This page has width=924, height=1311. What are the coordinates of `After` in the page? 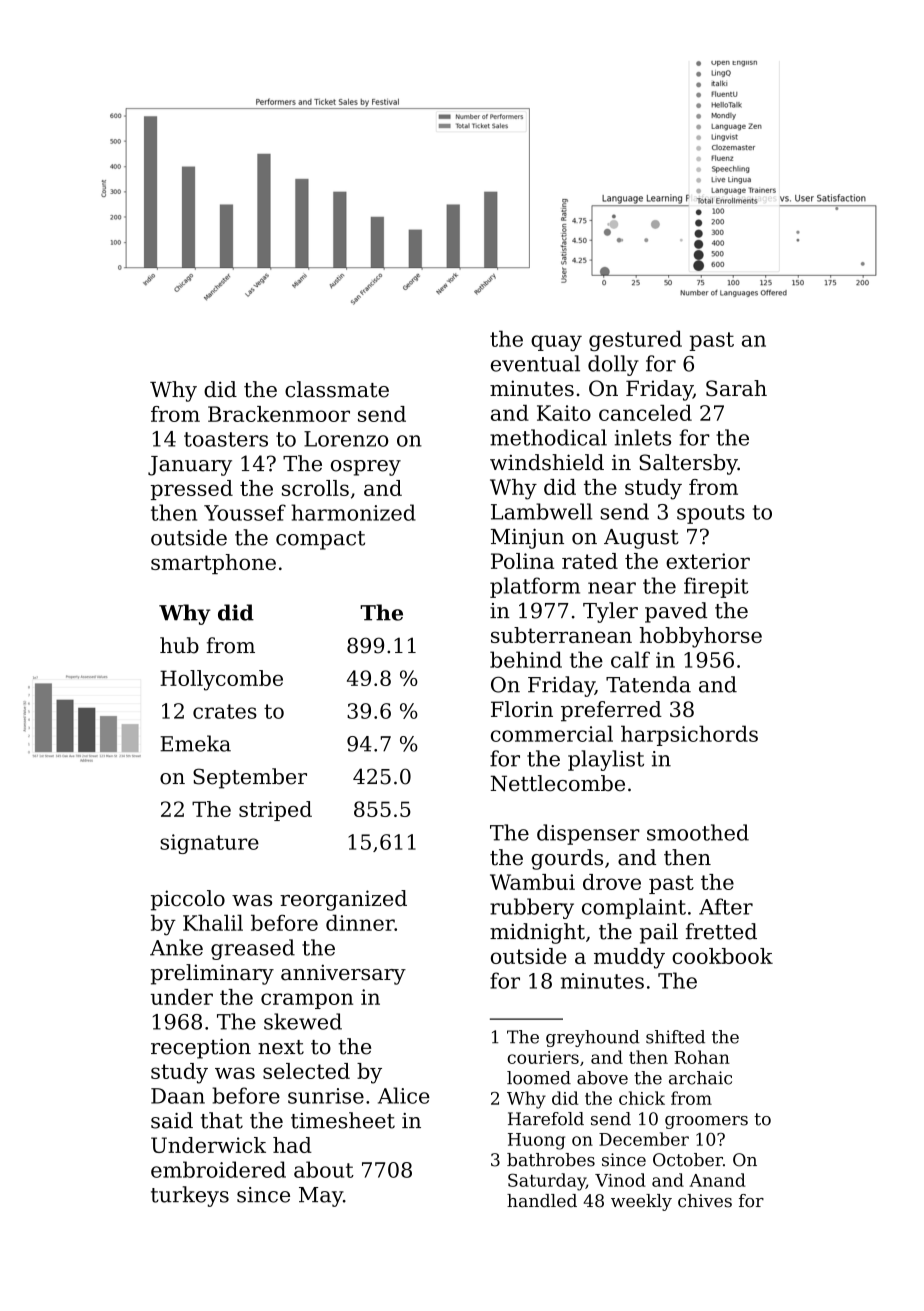 It's located at (726, 906).
